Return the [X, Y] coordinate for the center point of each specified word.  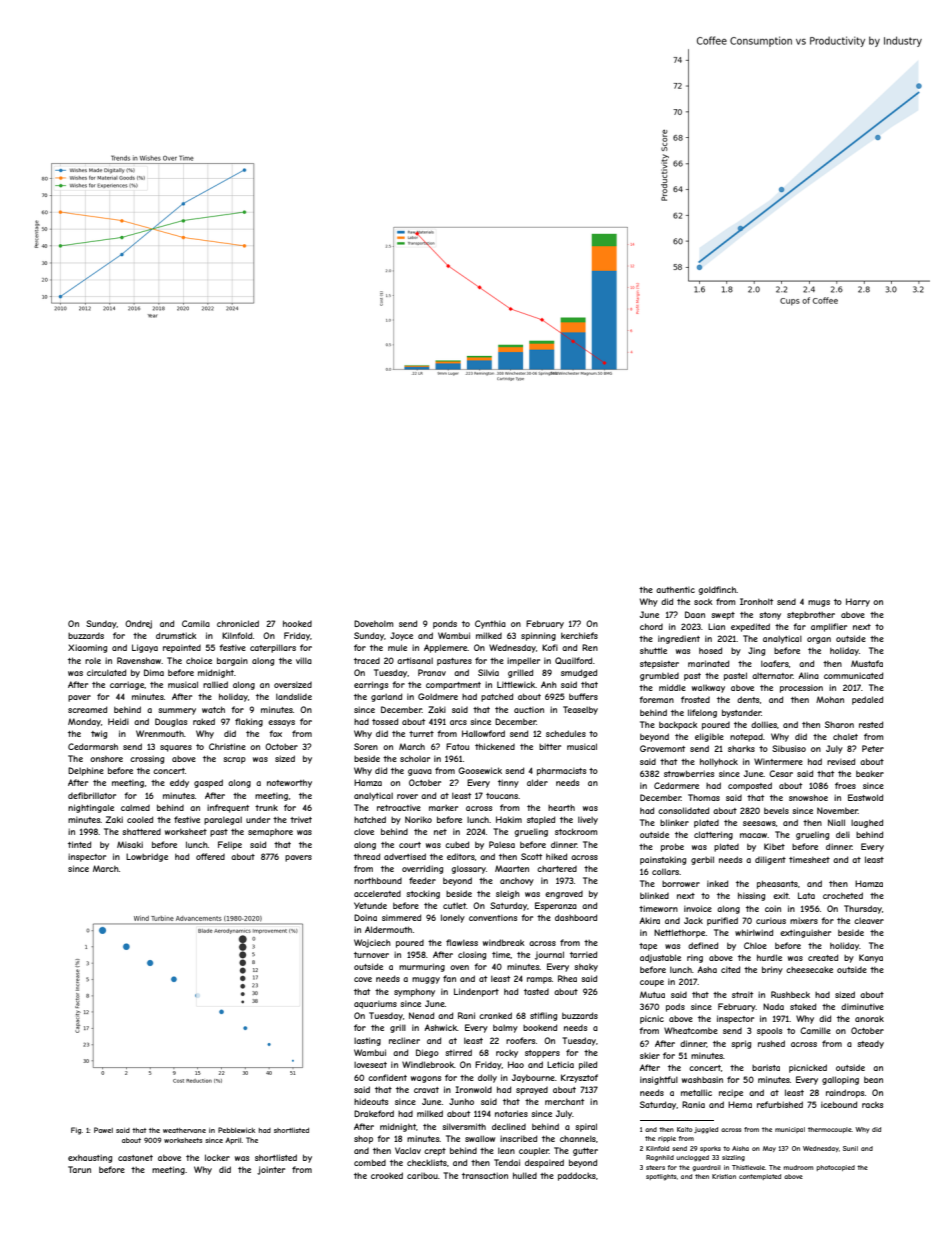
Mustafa [867, 663]
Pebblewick [236, 1130]
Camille [815, 1030]
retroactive [399, 808]
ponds [445, 625]
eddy [179, 783]
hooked [297, 623]
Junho [461, 1101]
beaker [870, 773]
